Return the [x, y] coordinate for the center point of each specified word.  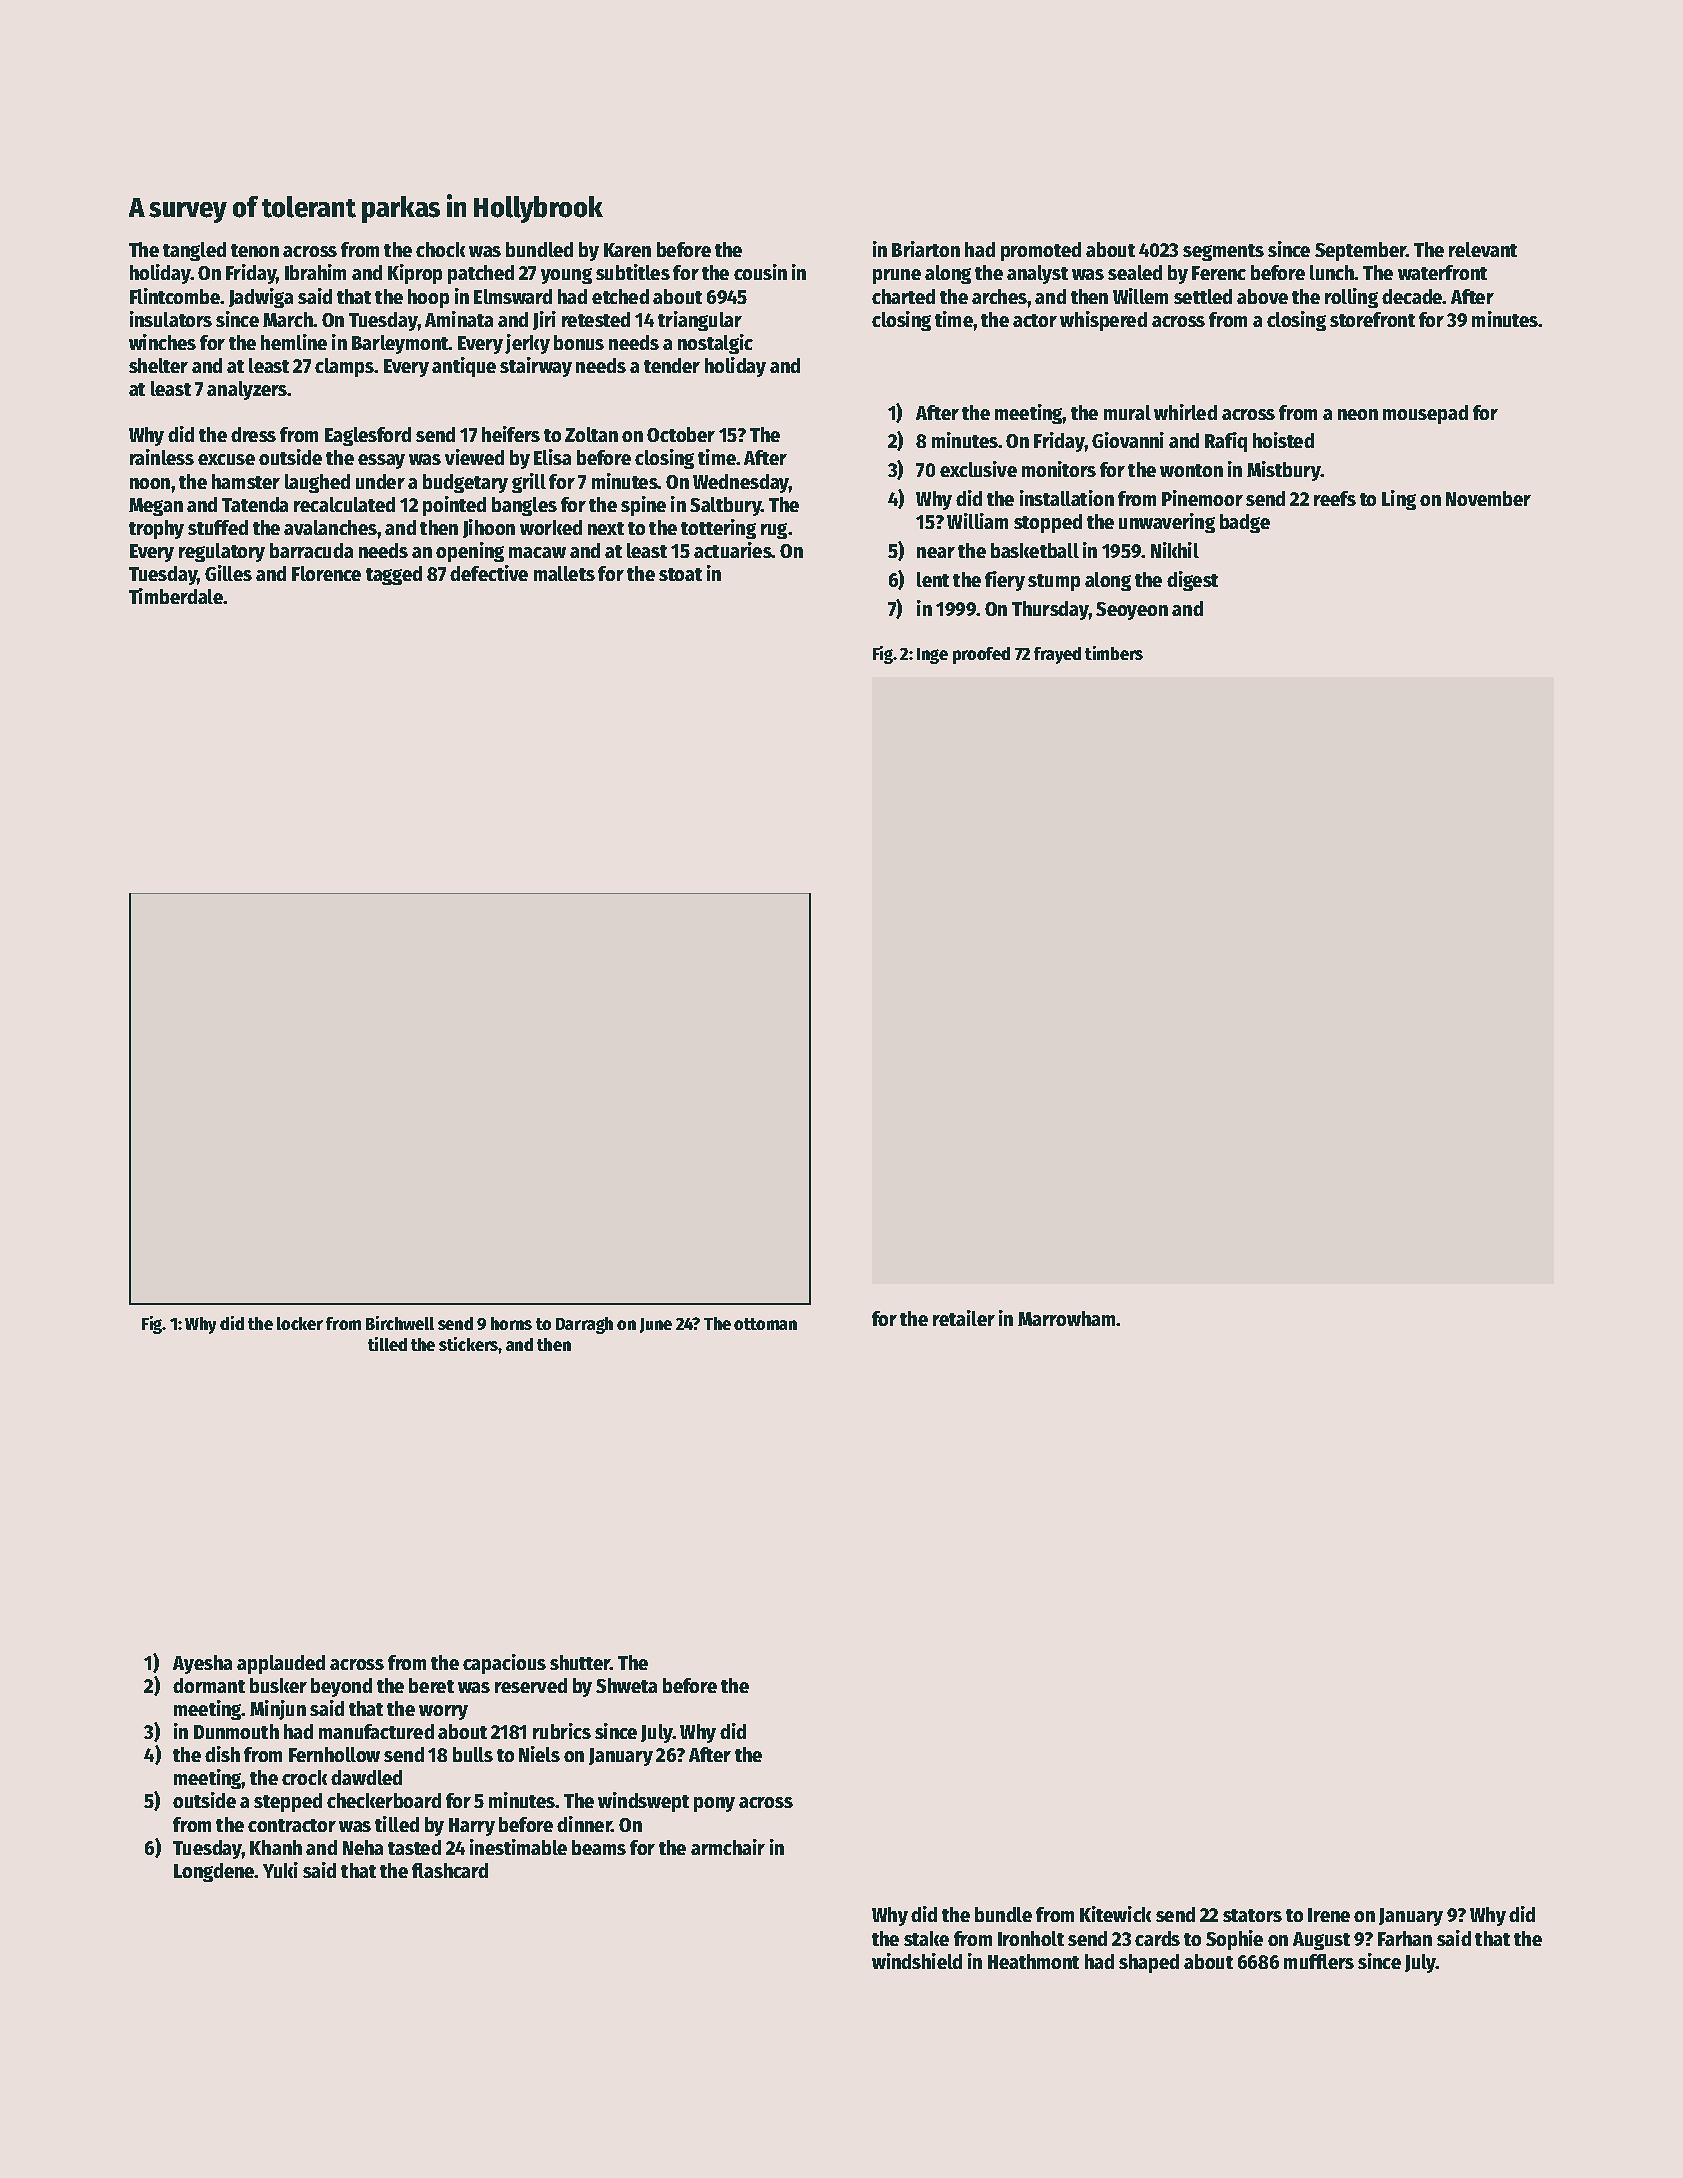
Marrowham [1067, 1318]
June [656, 1325]
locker [300, 1323]
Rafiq [1226, 442]
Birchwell [400, 1323]
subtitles [633, 272]
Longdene [214, 1872]
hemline [294, 342]
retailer [964, 1318]
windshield [917, 1961]
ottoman [765, 1324]
